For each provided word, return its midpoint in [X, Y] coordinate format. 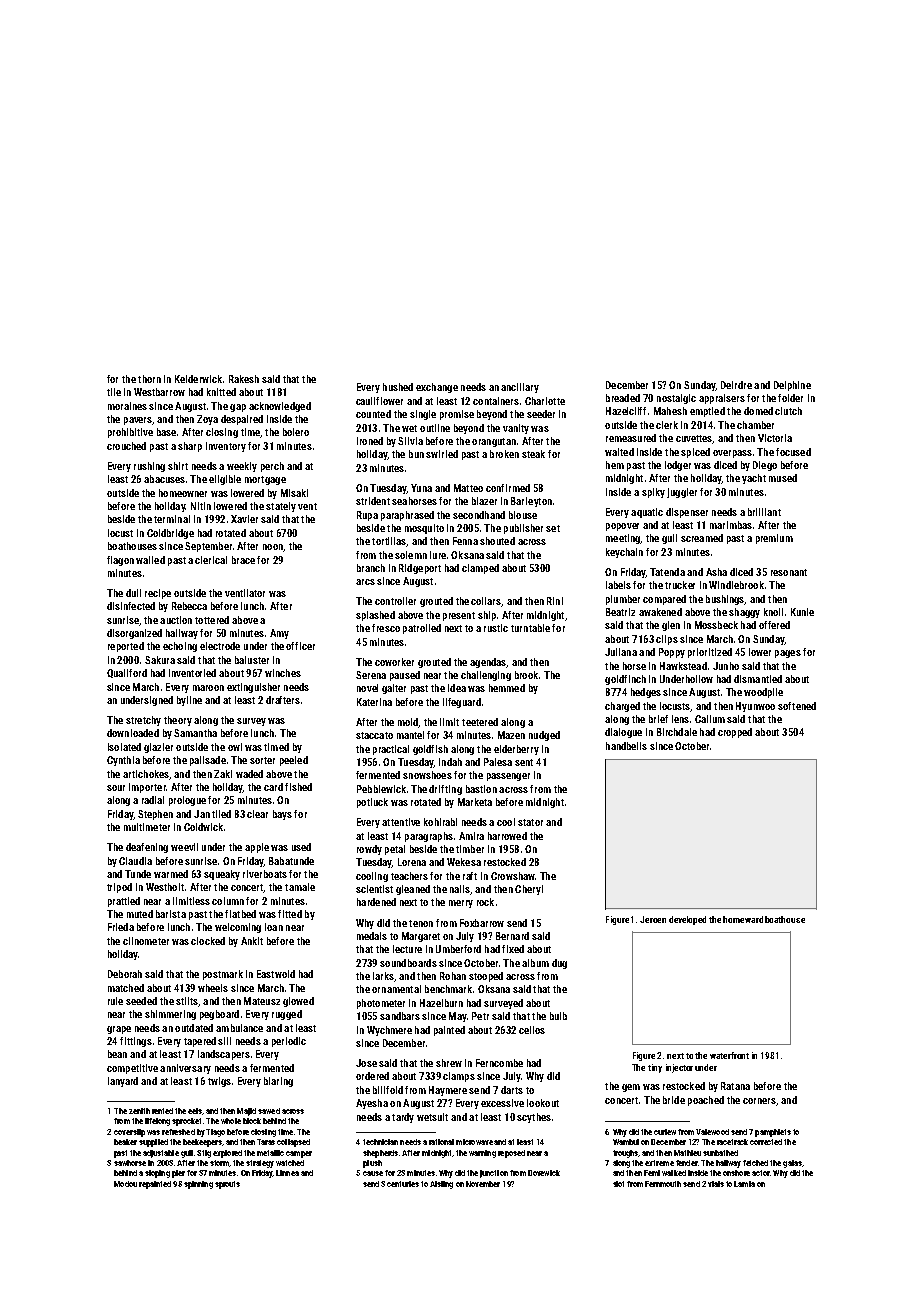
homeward [743, 919]
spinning [198, 1185]
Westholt [165, 887]
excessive [502, 1103]
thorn [149, 379]
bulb [558, 1016]
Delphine [792, 386]
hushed [398, 387]
